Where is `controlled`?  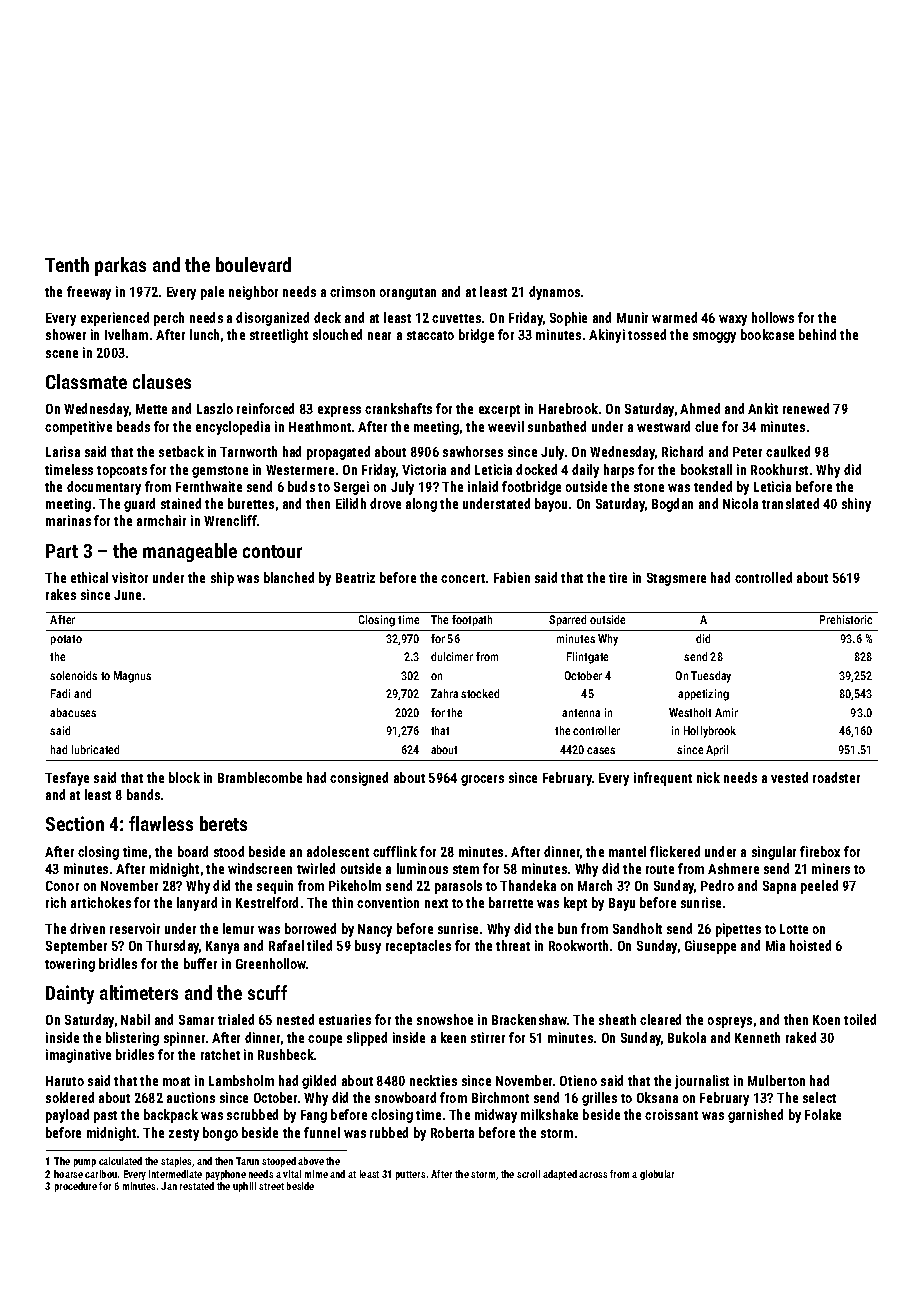
controlled is located at coordinates (763, 577).
